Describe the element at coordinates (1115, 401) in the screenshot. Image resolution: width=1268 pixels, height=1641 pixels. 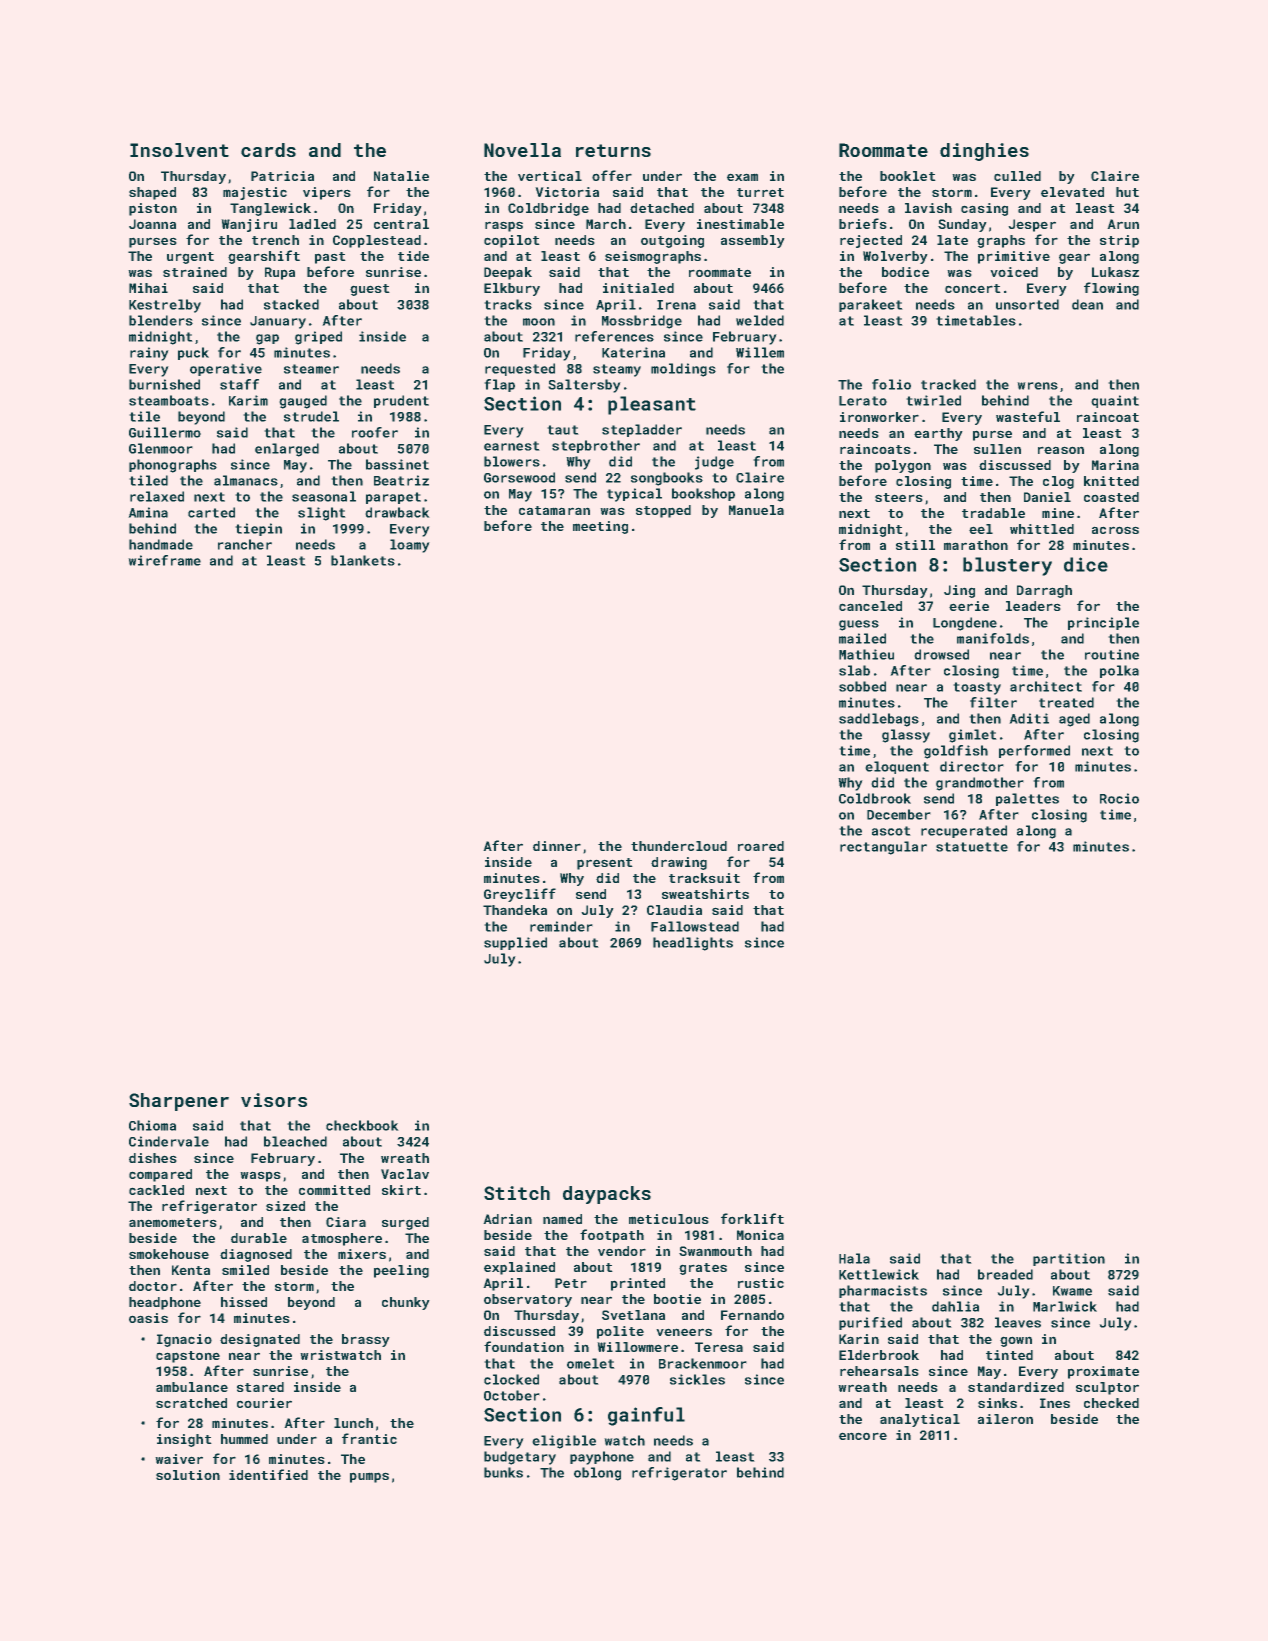
I see `quaint` at that location.
